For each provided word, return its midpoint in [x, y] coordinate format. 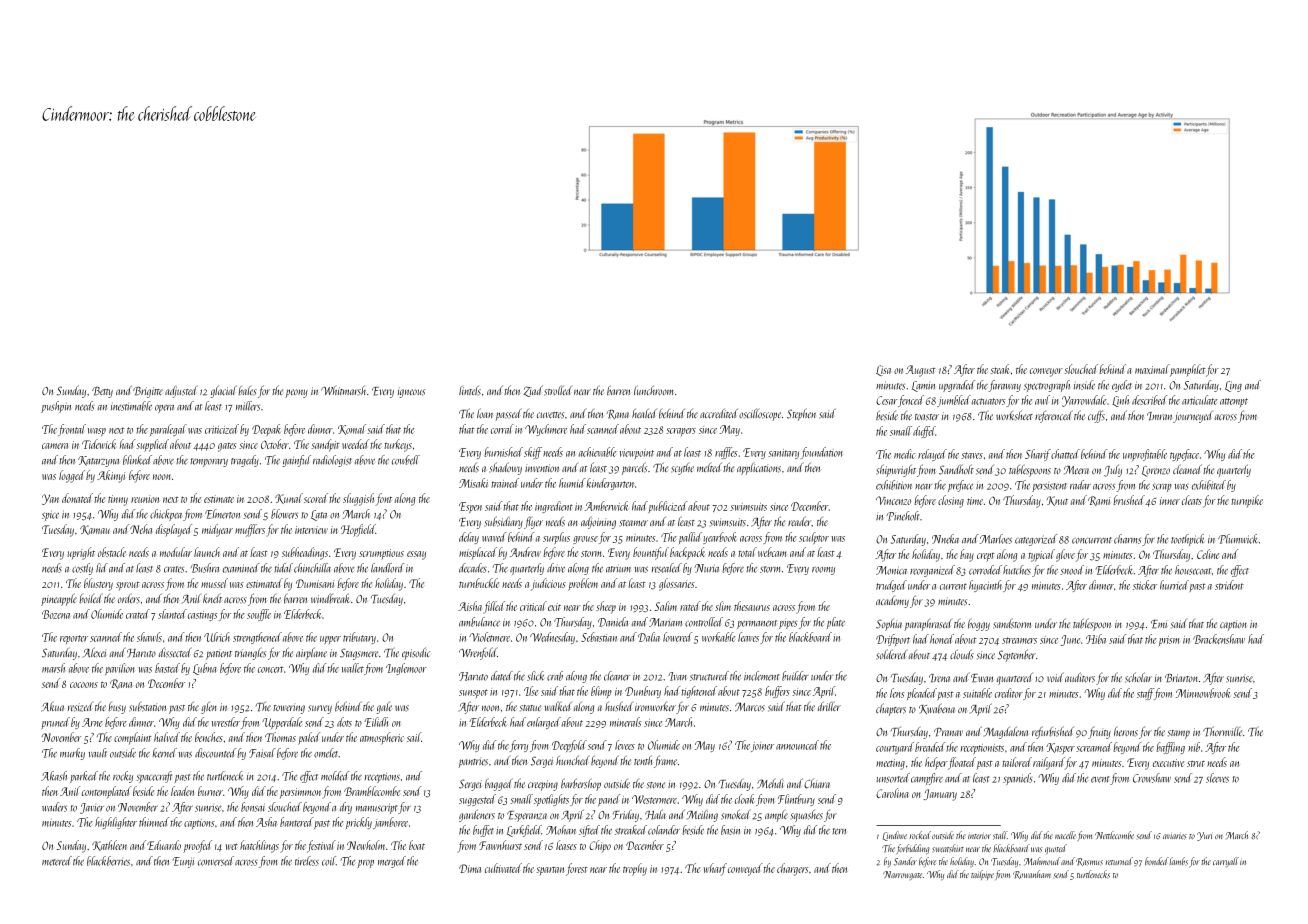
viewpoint [636, 454]
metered [57, 861]
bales [247, 391]
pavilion [119, 669]
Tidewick [99, 444]
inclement [761, 676]
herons [1126, 731]
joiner [762, 747]
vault [98, 753]
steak [1000, 369]
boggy [979, 624]
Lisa [883, 370]
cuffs [1096, 416]
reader [800, 521]
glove [1065, 555]
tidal [283, 568]
